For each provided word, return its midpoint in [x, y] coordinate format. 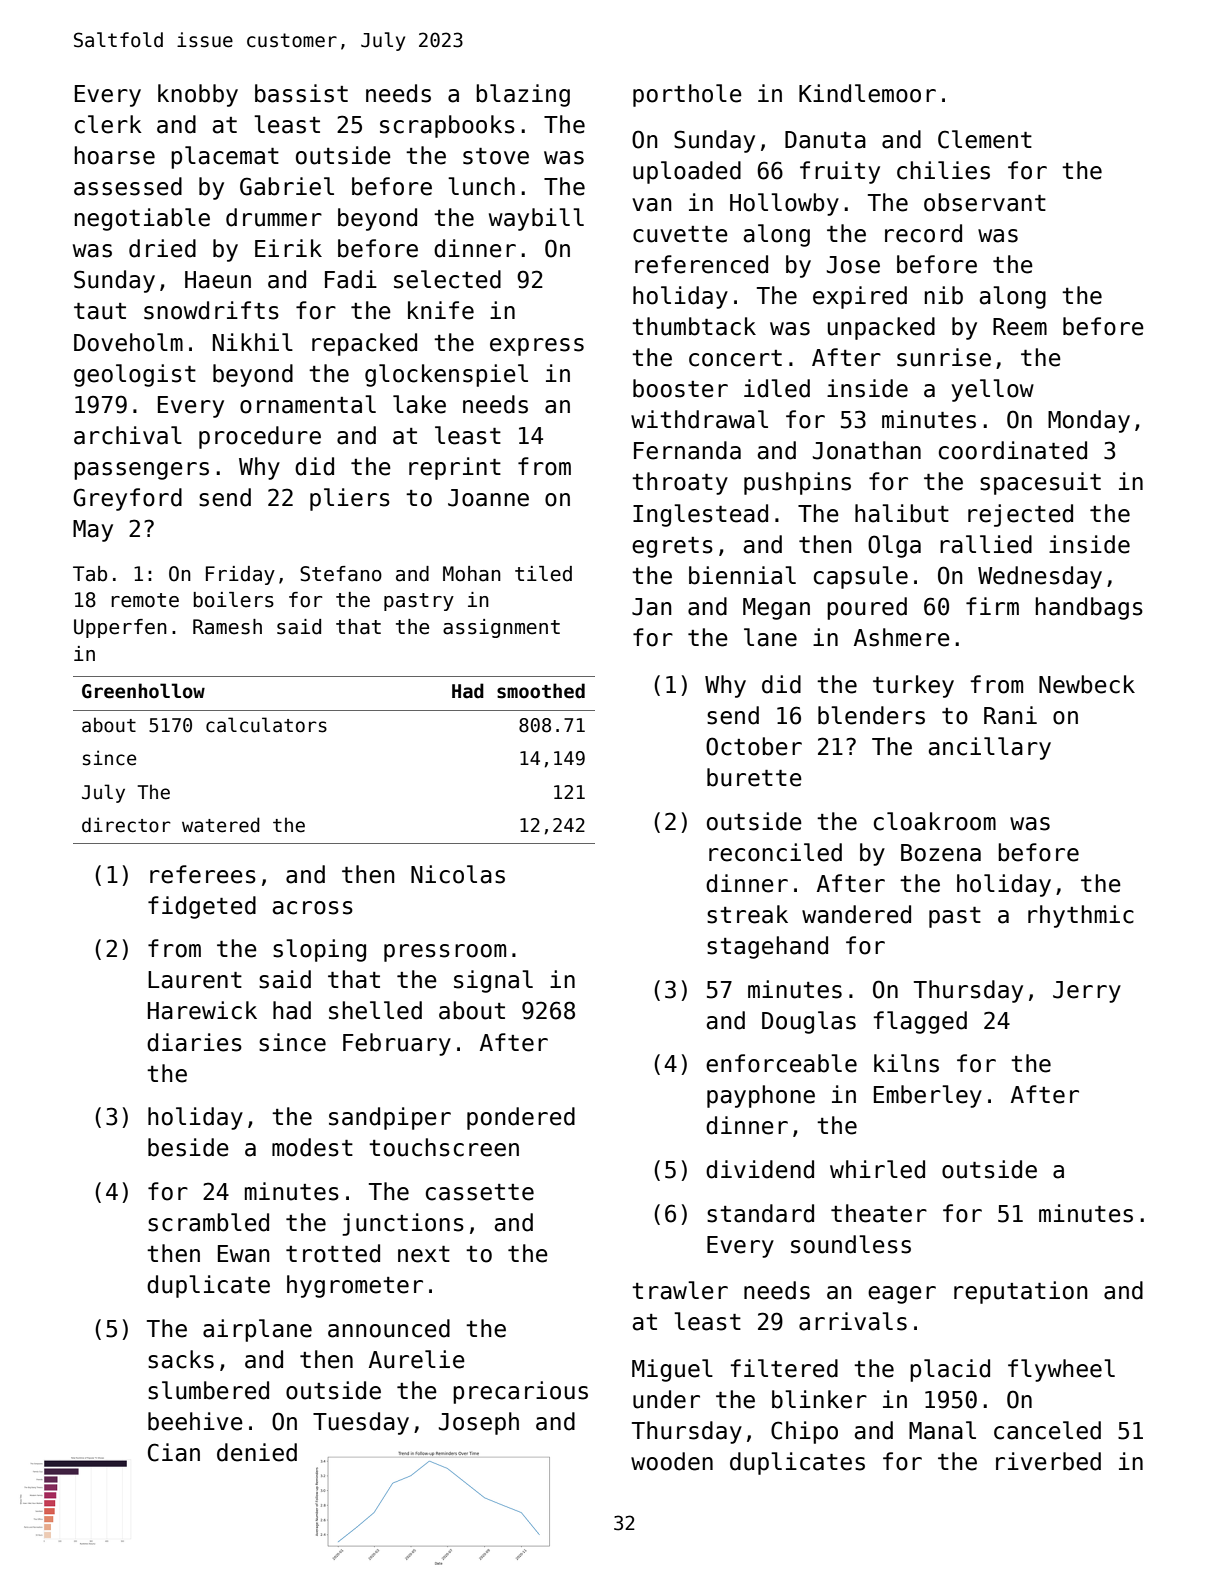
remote [145, 600]
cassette [480, 1192]
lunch [481, 186]
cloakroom [935, 821]
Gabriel [287, 186]
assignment [501, 628]
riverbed [1048, 1461]
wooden [672, 1461]
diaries [194, 1042]
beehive [195, 1421]
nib [944, 295]
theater [879, 1213]
